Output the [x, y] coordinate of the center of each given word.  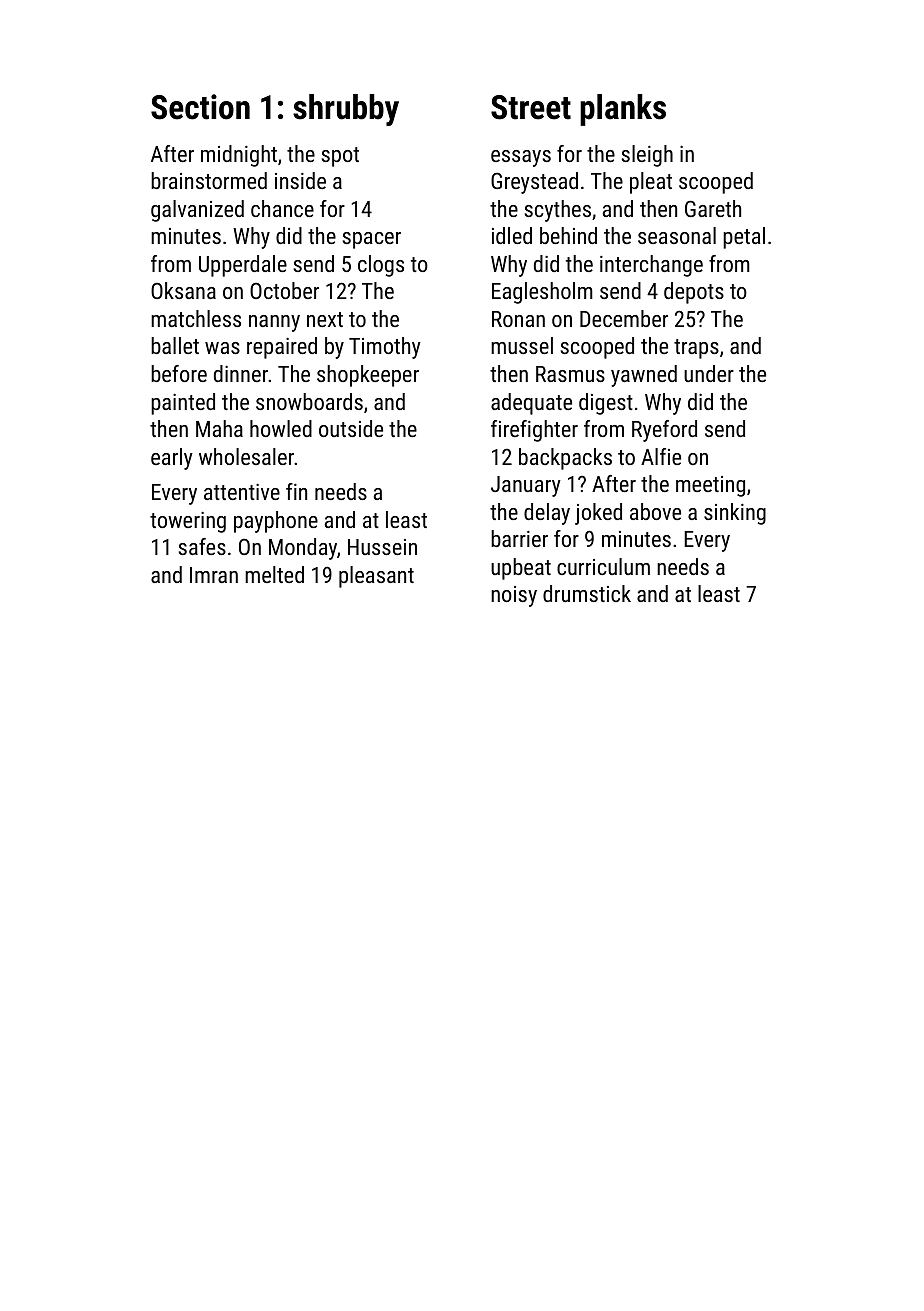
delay [547, 514]
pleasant [376, 577]
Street [531, 107]
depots [694, 293]
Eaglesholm [542, 293]
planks [623, 110]
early [172, 459]
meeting [710, 486]
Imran [214, 575]
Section [200, 107]
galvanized [197, 211]
